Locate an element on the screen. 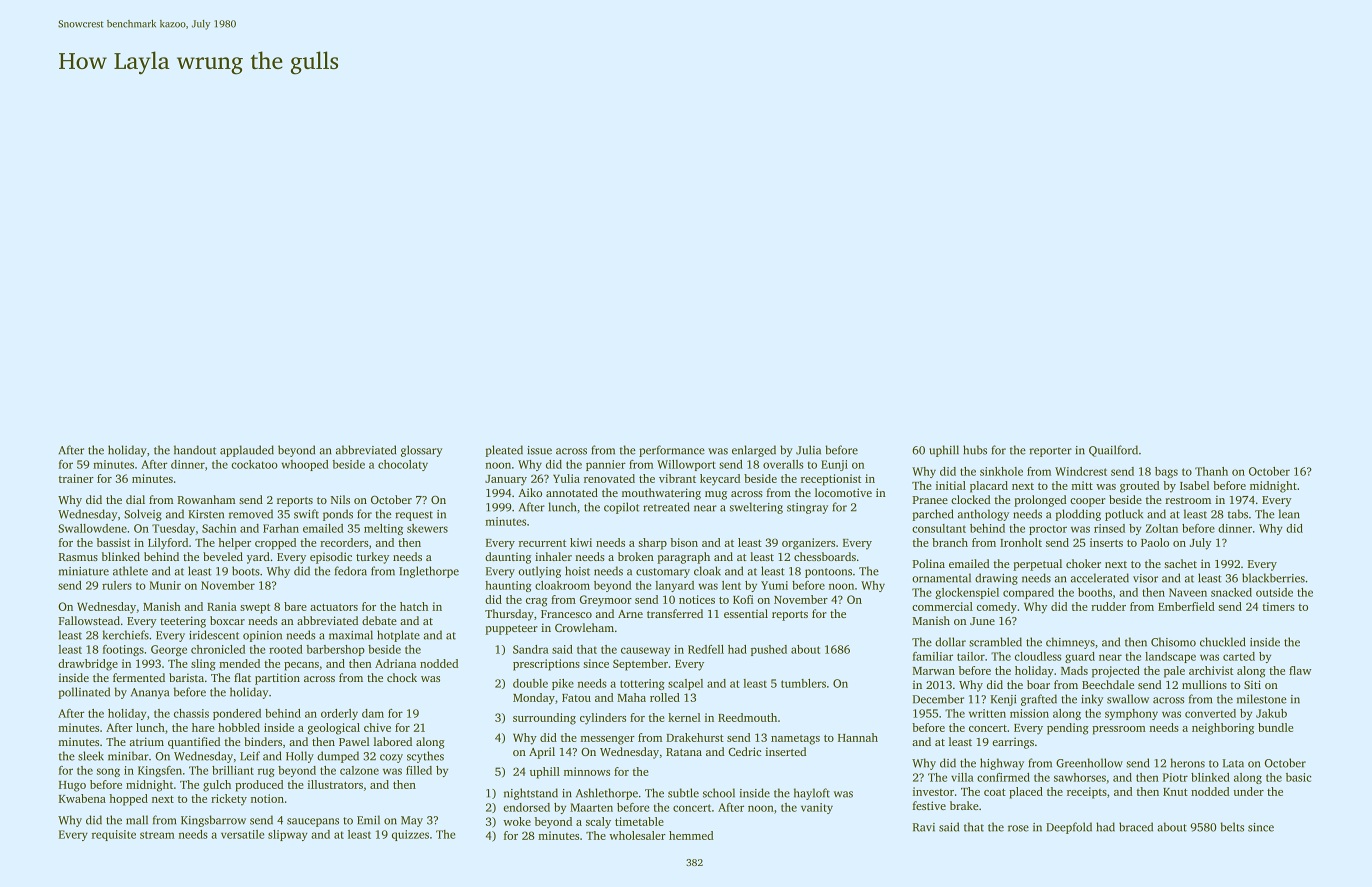 Image resolution: width=1372 pixels, height=887 pixels. milestone is located at coordinates (1261, 699).
